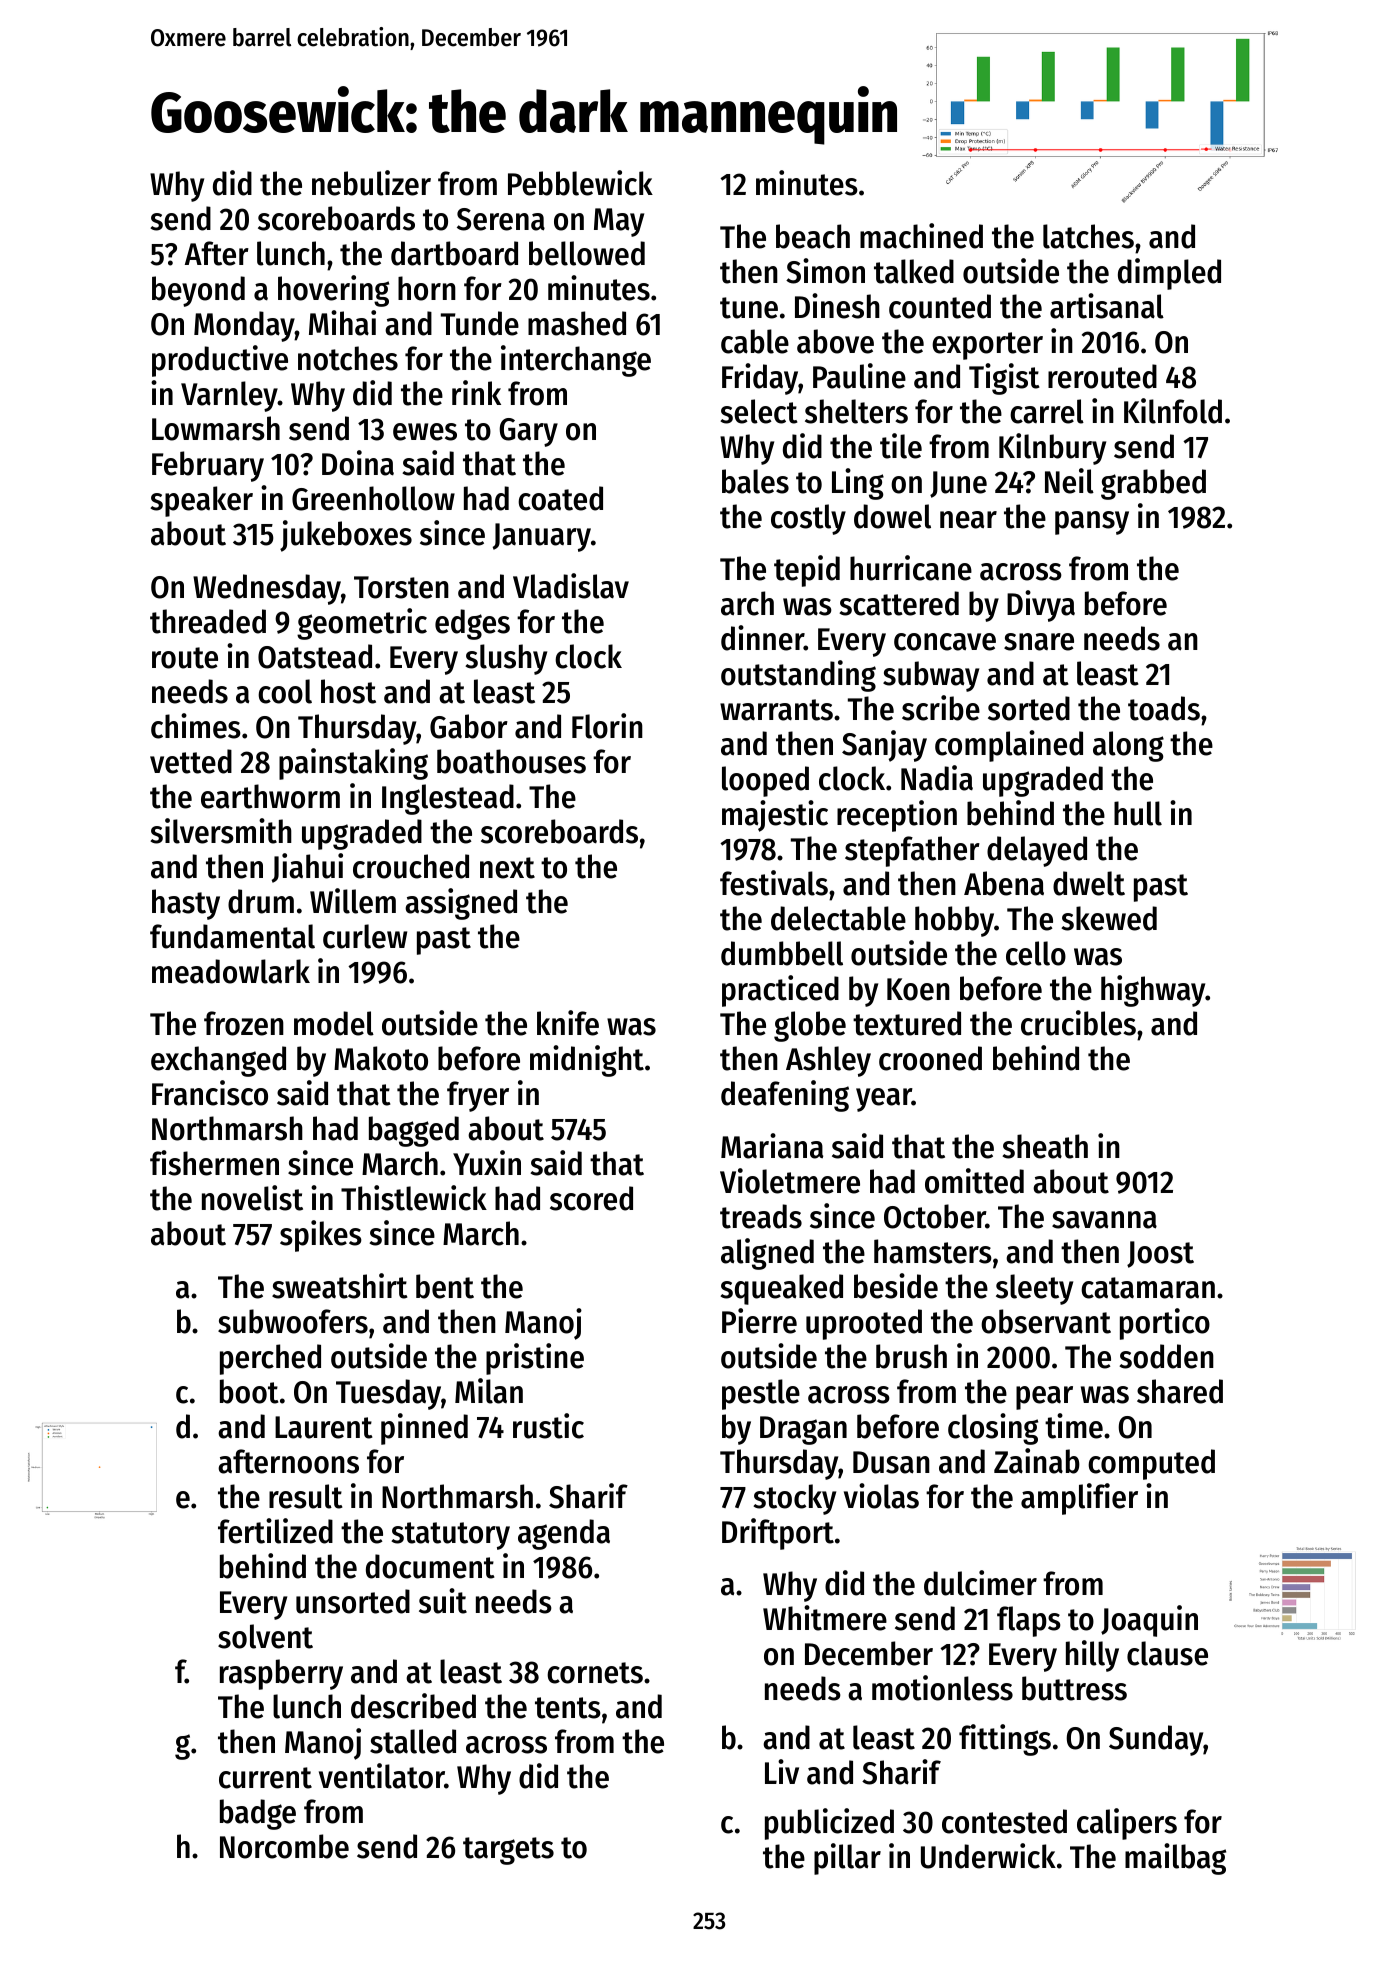  What do you see at coordinates (1088, 236) in the document?
I see `latches` at bounding box center [1088, 236].
